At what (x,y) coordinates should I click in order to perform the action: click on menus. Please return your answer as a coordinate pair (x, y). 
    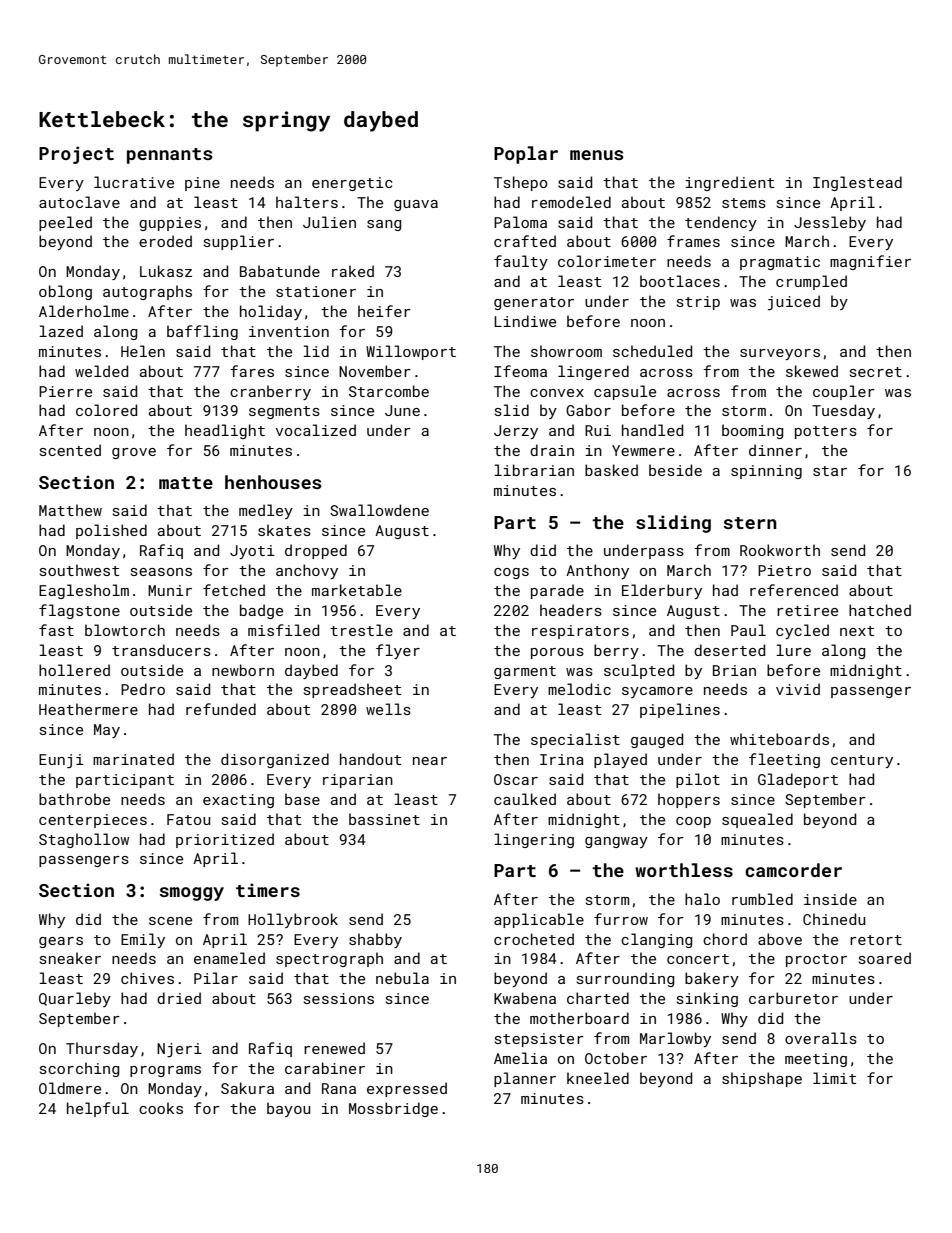
    Looking at the image, I should click on (597, 155).
